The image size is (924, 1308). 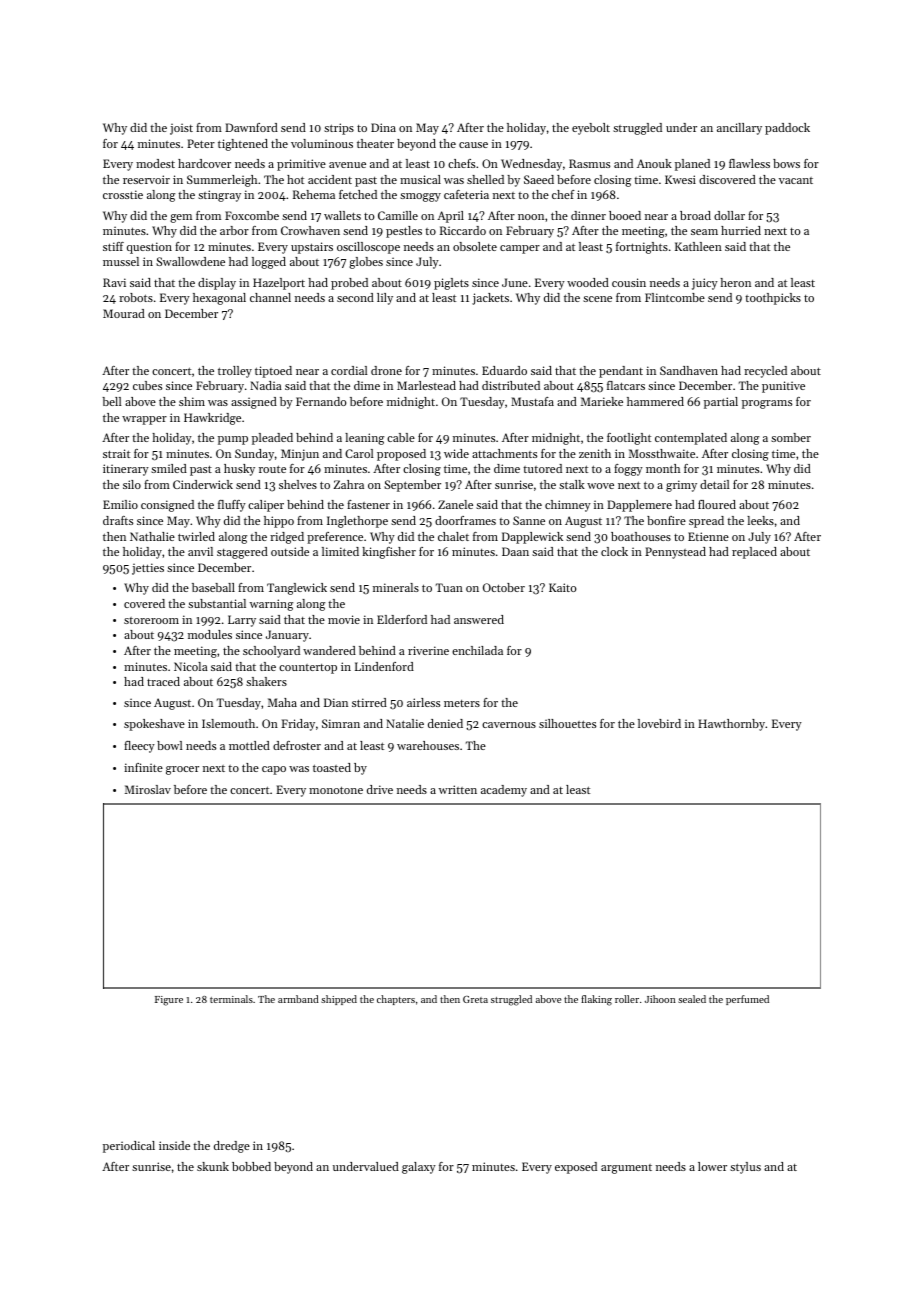 I want to click on joist, so click(x=181, y=129).
